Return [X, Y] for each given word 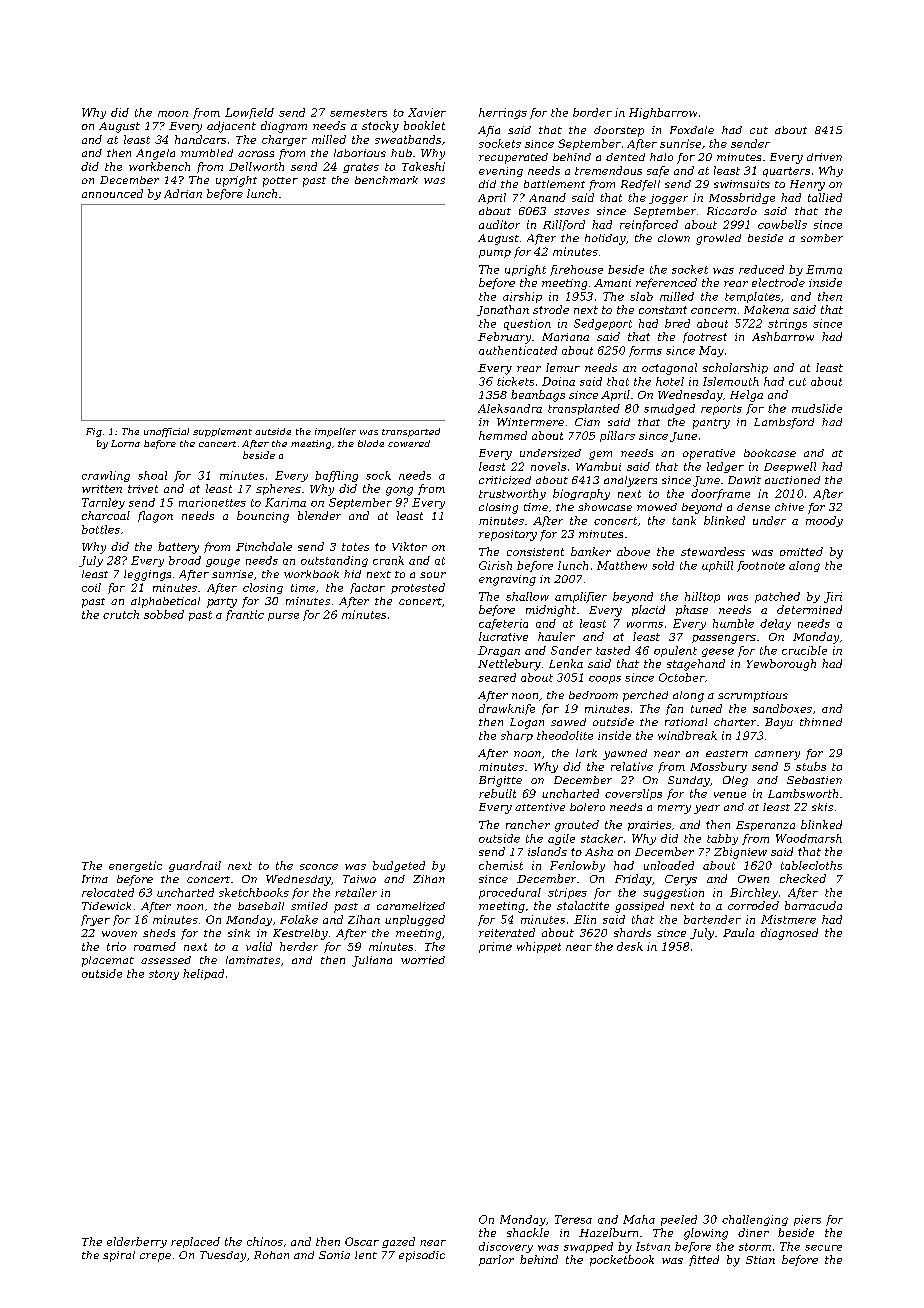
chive [789, 507]
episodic [422, 1256]
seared [497, 677]
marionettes [212, 502]
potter [280, 182]
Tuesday [223, 1256]
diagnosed [789, 934]
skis [822, 807]
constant [663, 310]
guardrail [195, 866]
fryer [95, 920]
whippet [539, 947]
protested [418, 588]
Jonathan [503, 310]
